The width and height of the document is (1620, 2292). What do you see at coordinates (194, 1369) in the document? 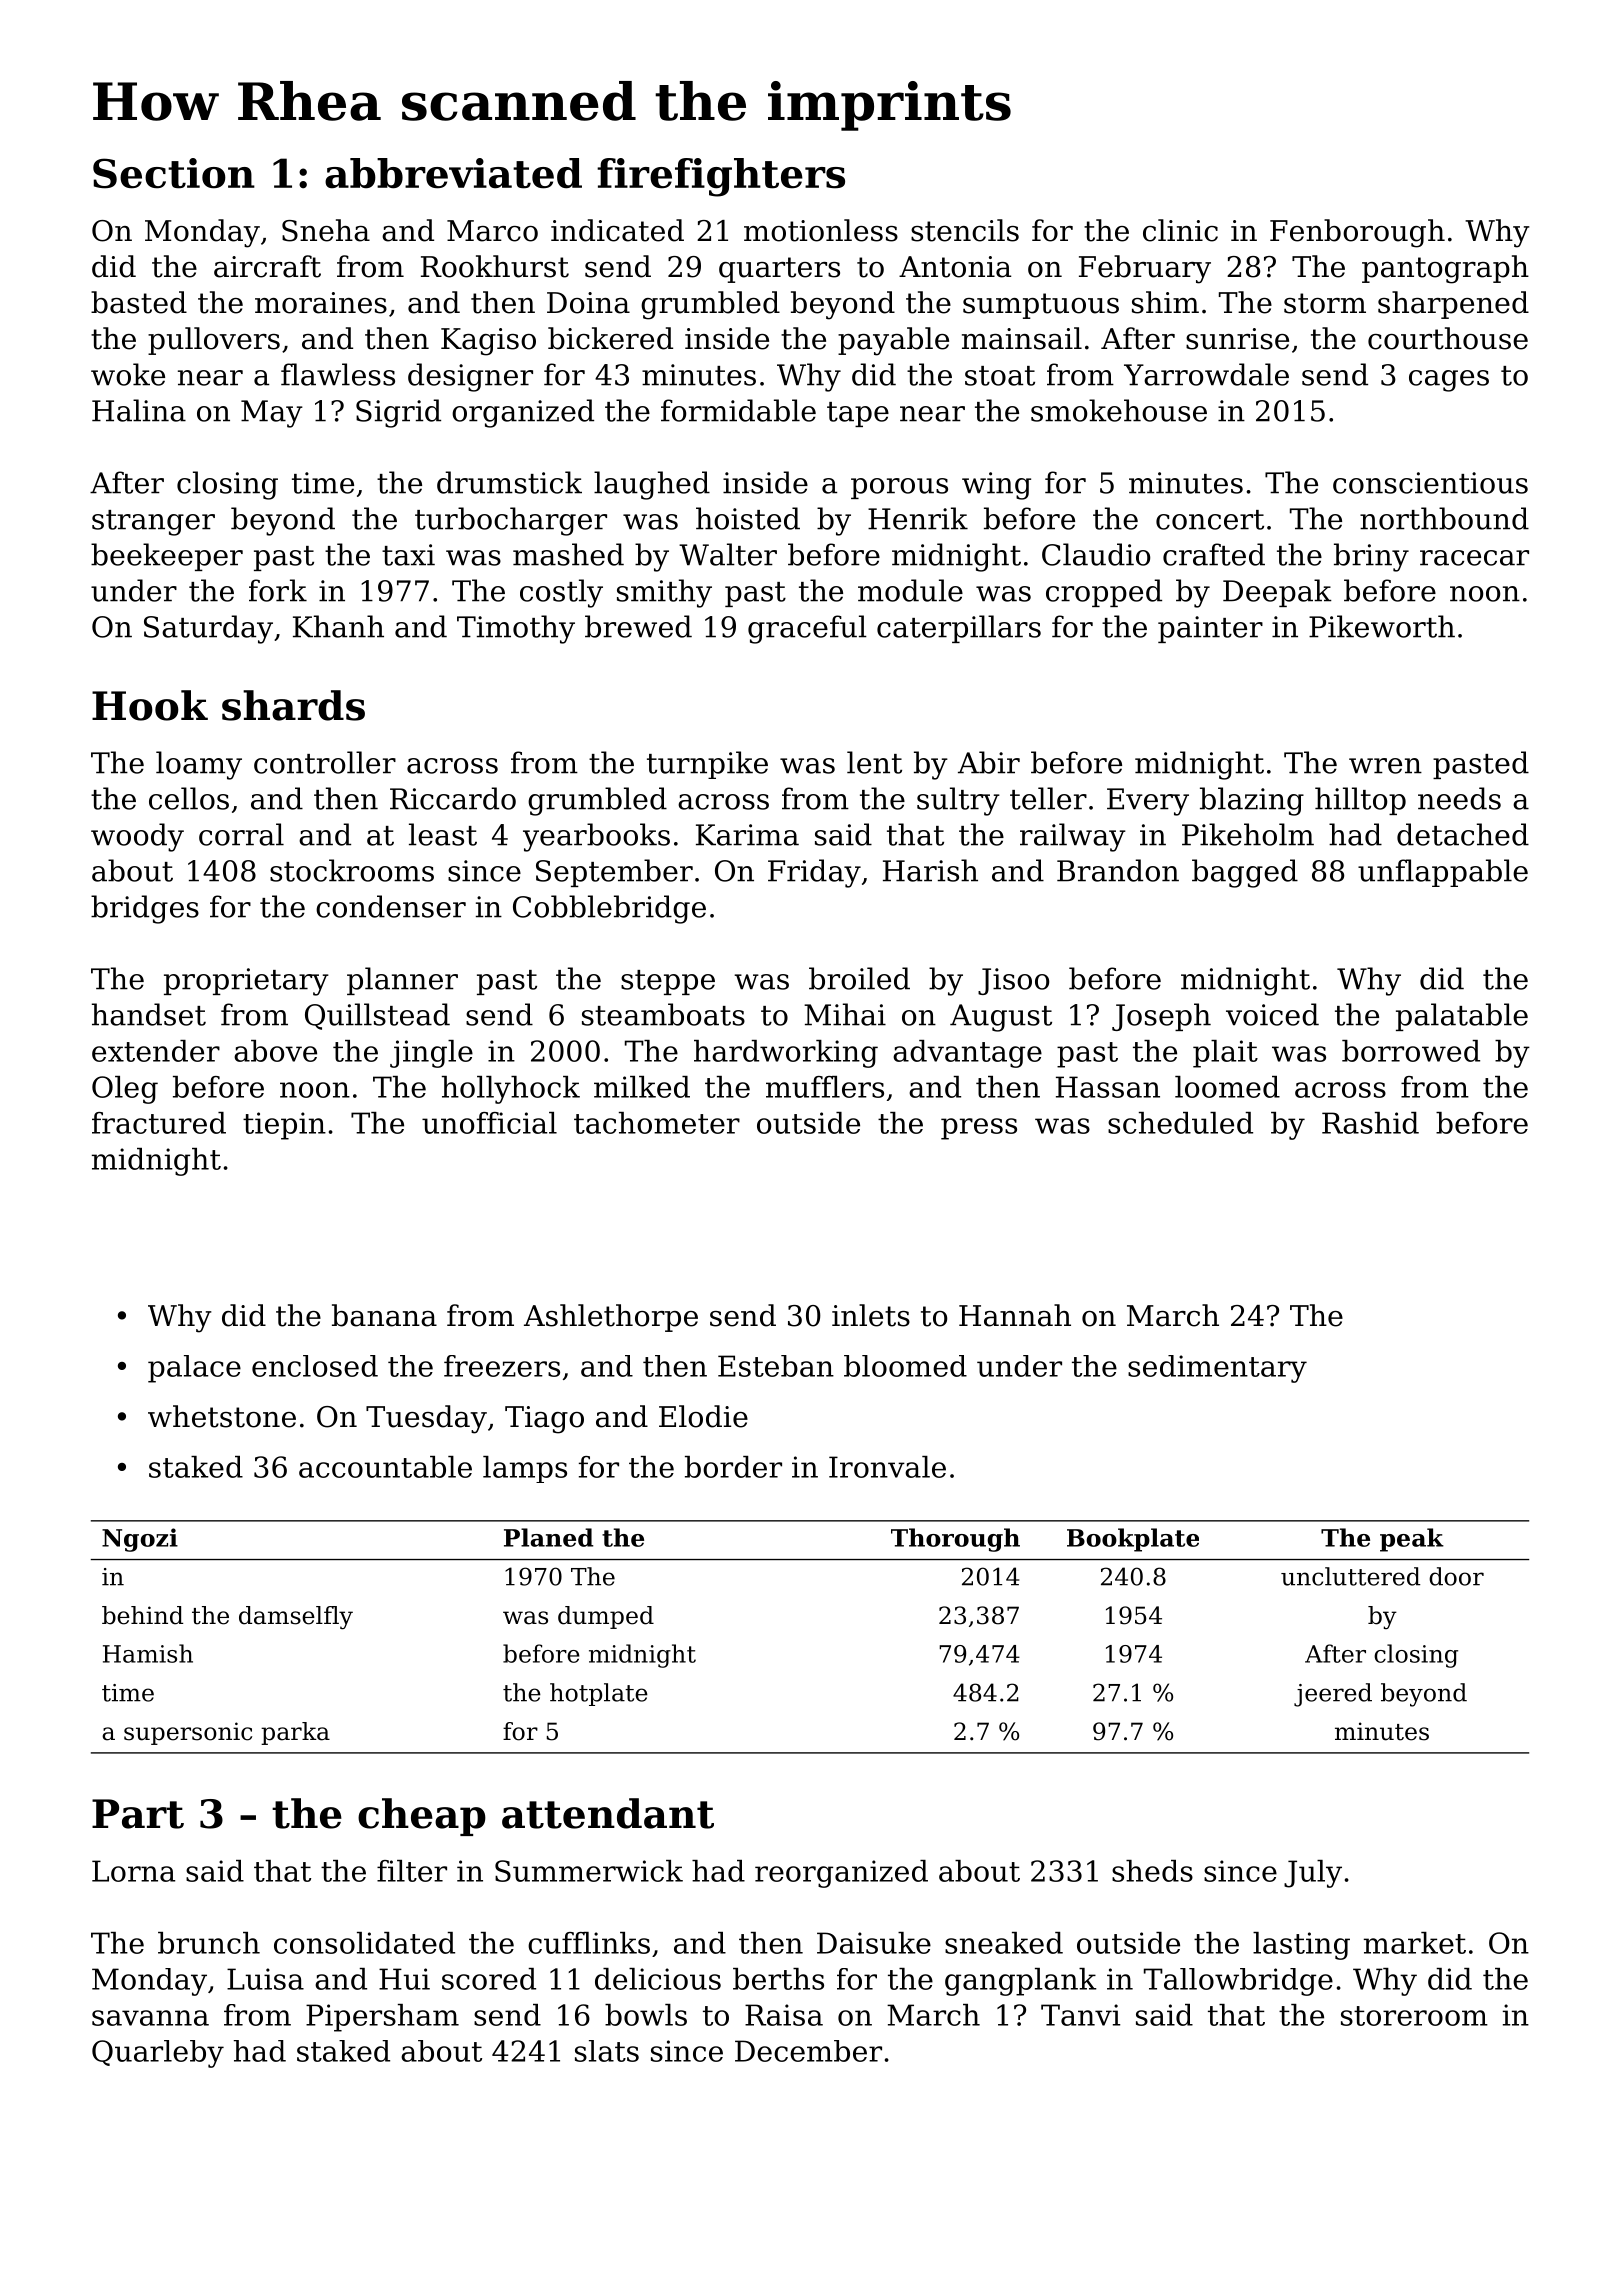
I see `palace` at bounding box center [194, 1369].
